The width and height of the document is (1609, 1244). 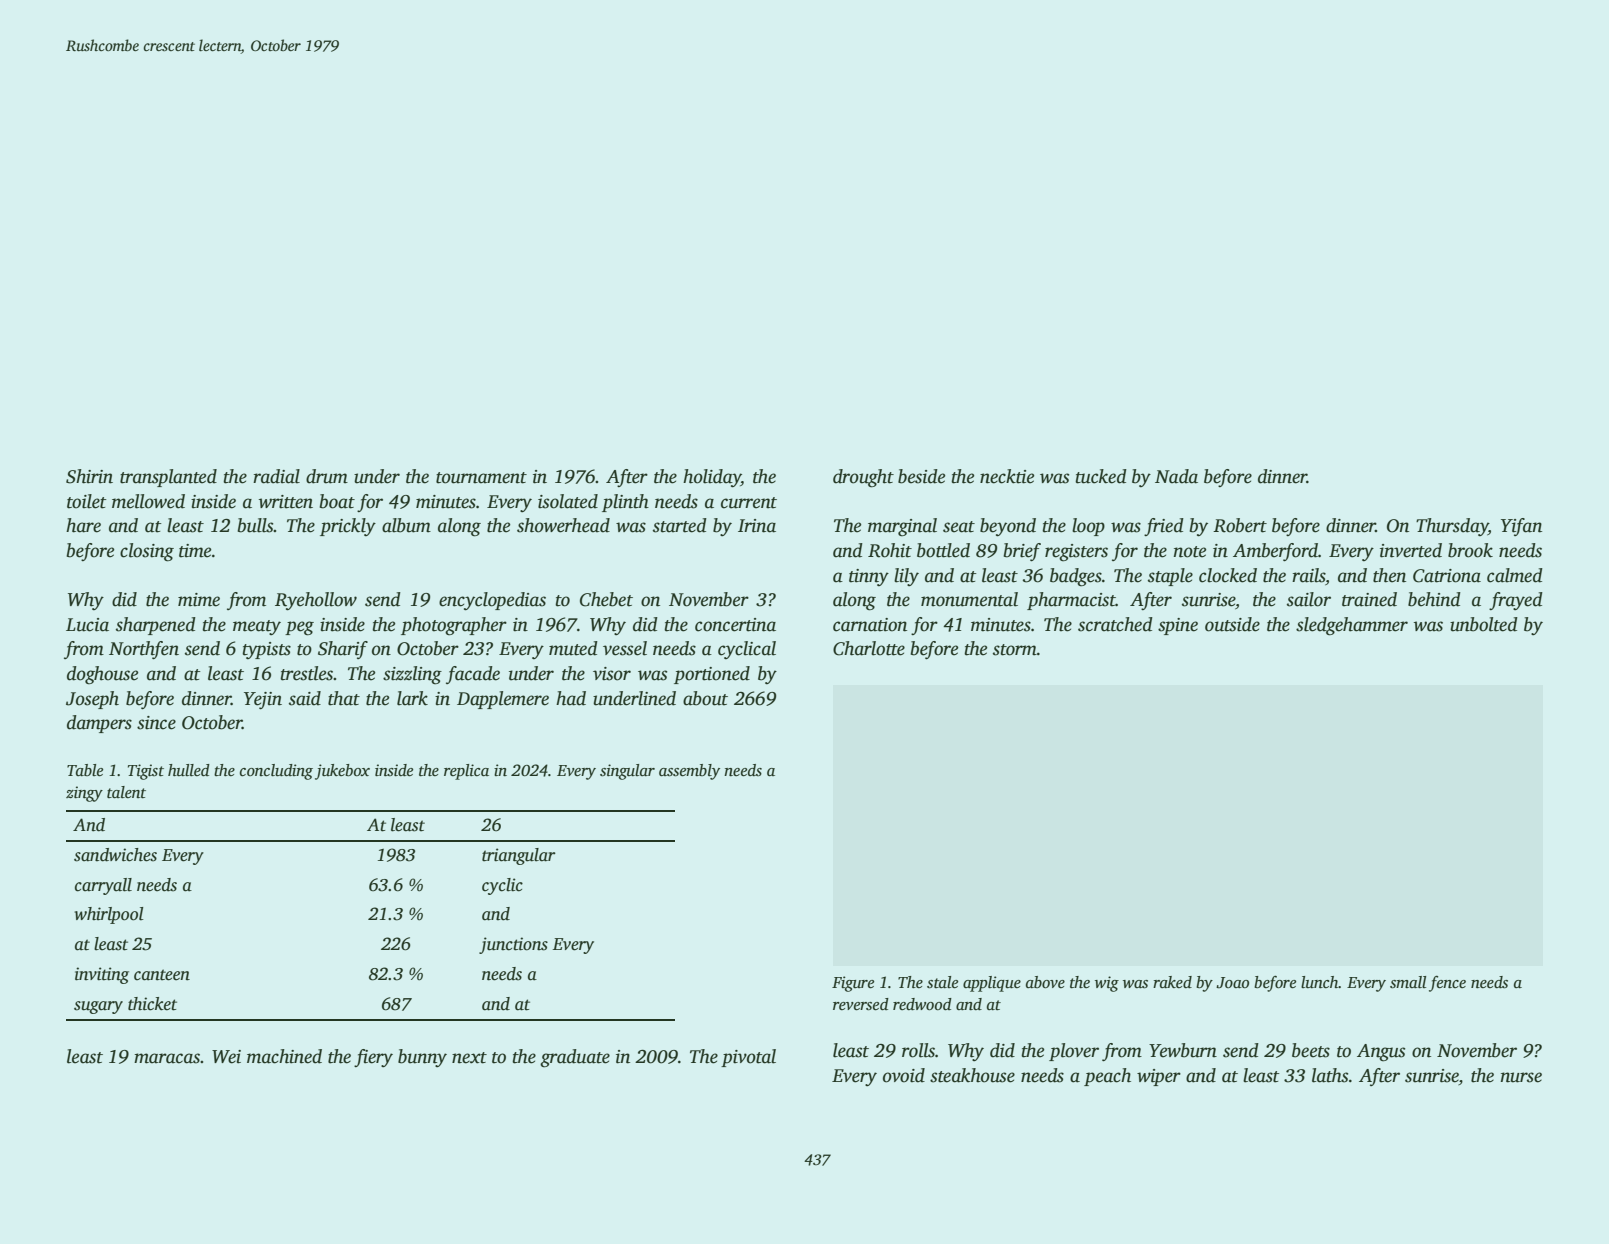 What do you see at coordinates (705, 698) in the document?
I see `about` at bounding box center [705, 698].
